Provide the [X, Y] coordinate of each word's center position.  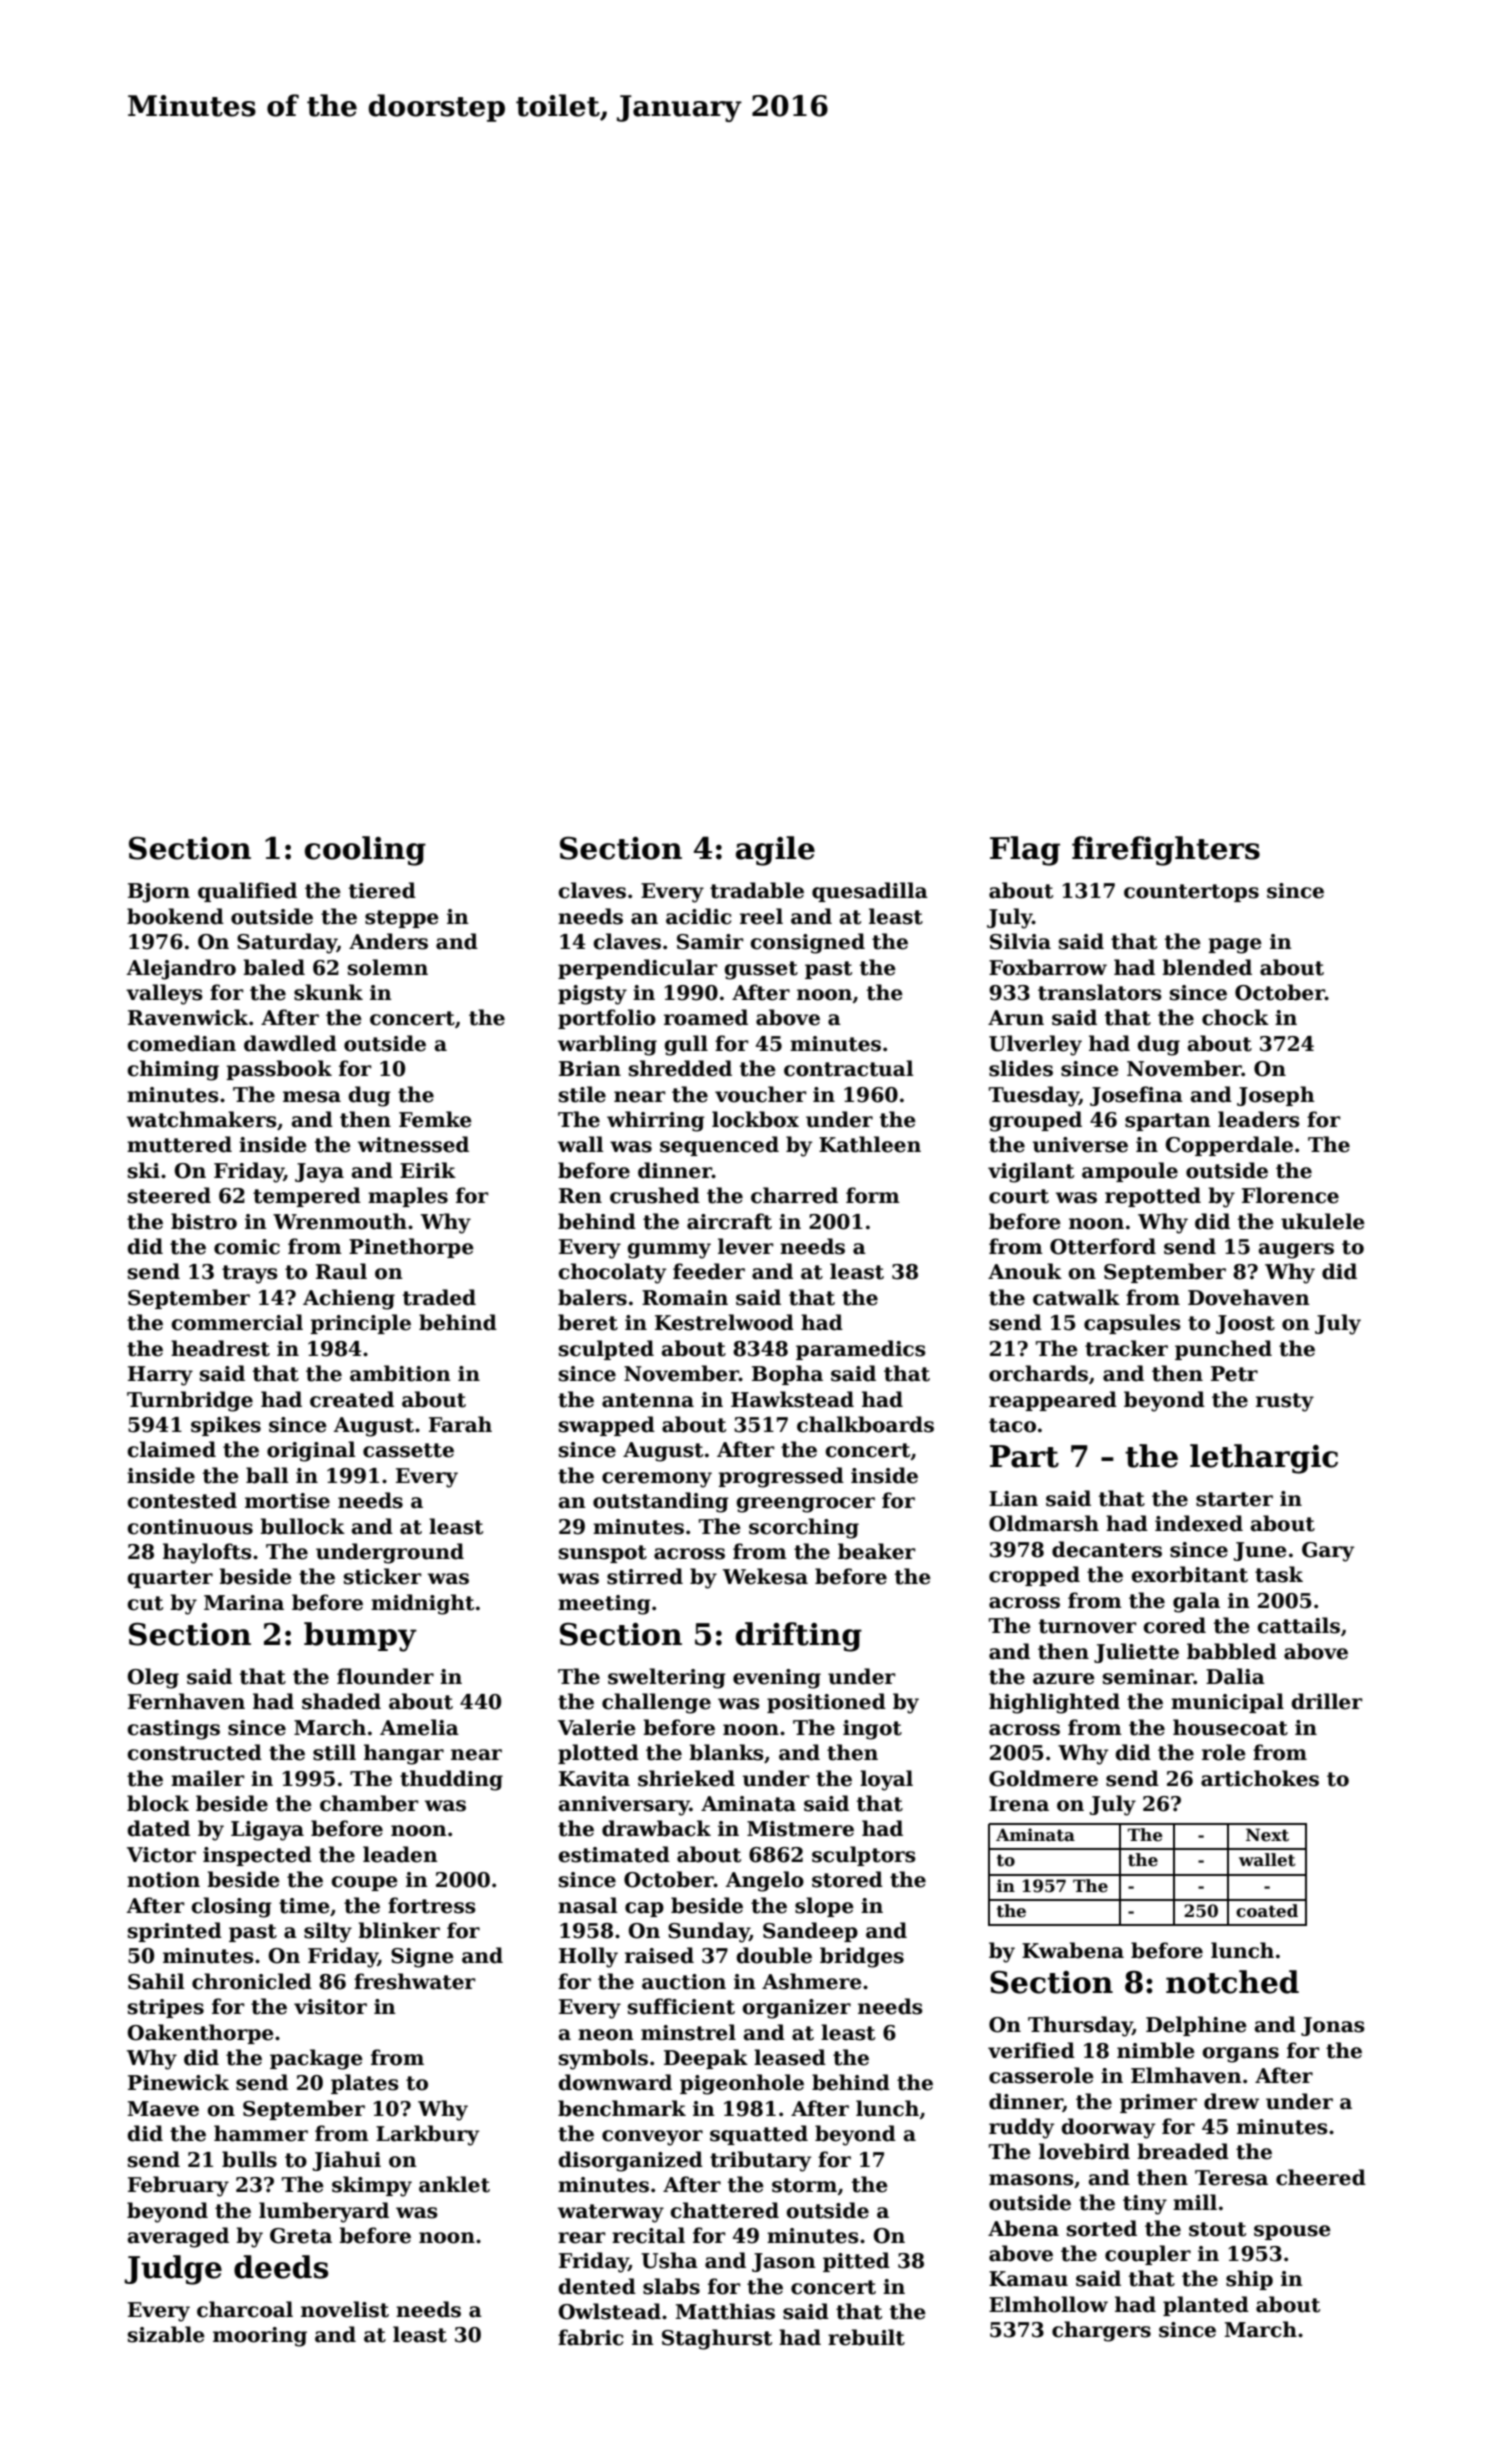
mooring [260, 2337]
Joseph [1276, 1096]
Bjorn [159, 893]
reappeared [1053, 1401]
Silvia [1020, 941]
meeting [604, 1605]
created [352, 1399]
